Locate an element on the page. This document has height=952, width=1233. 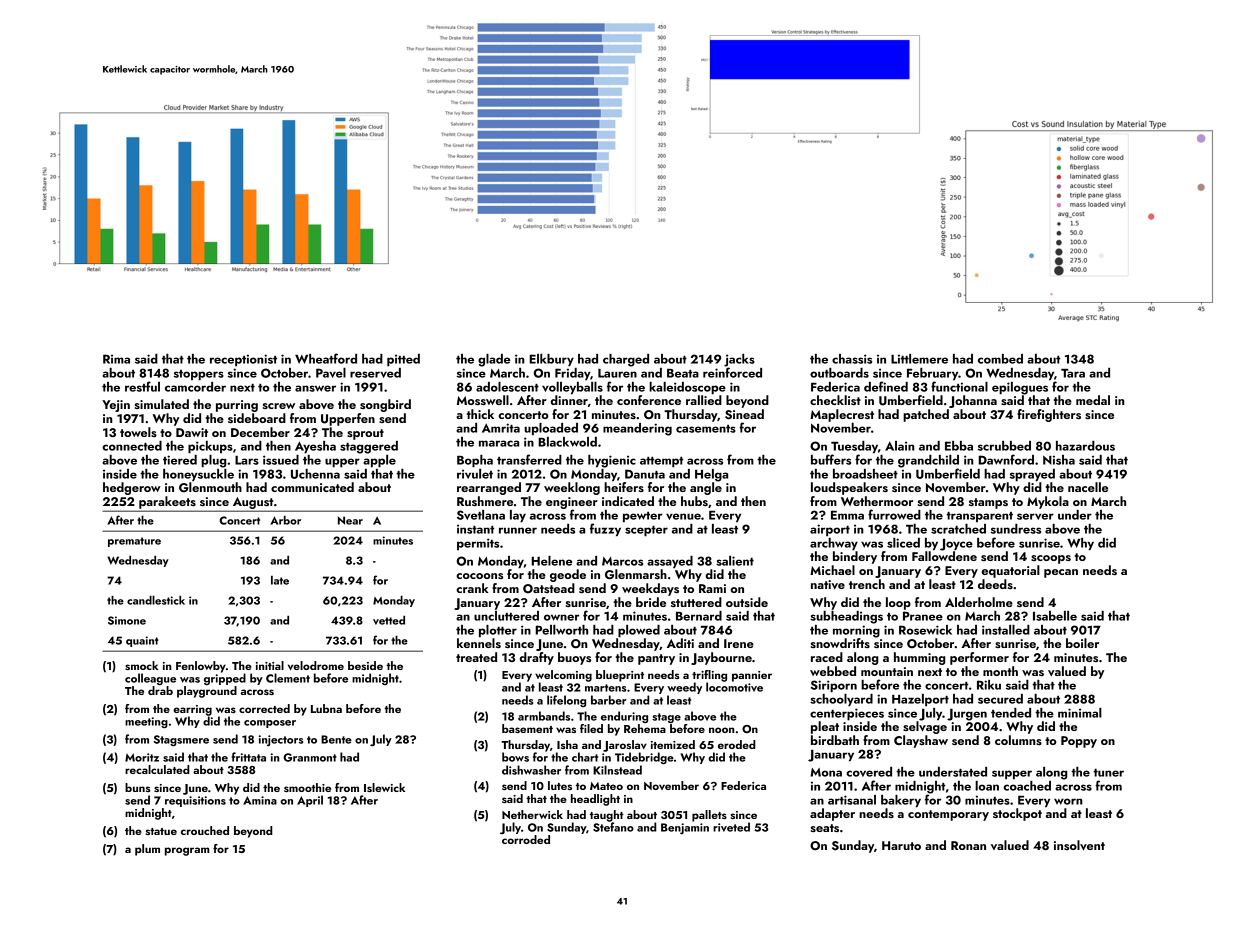
plum is located at coordinates (147, 850).
